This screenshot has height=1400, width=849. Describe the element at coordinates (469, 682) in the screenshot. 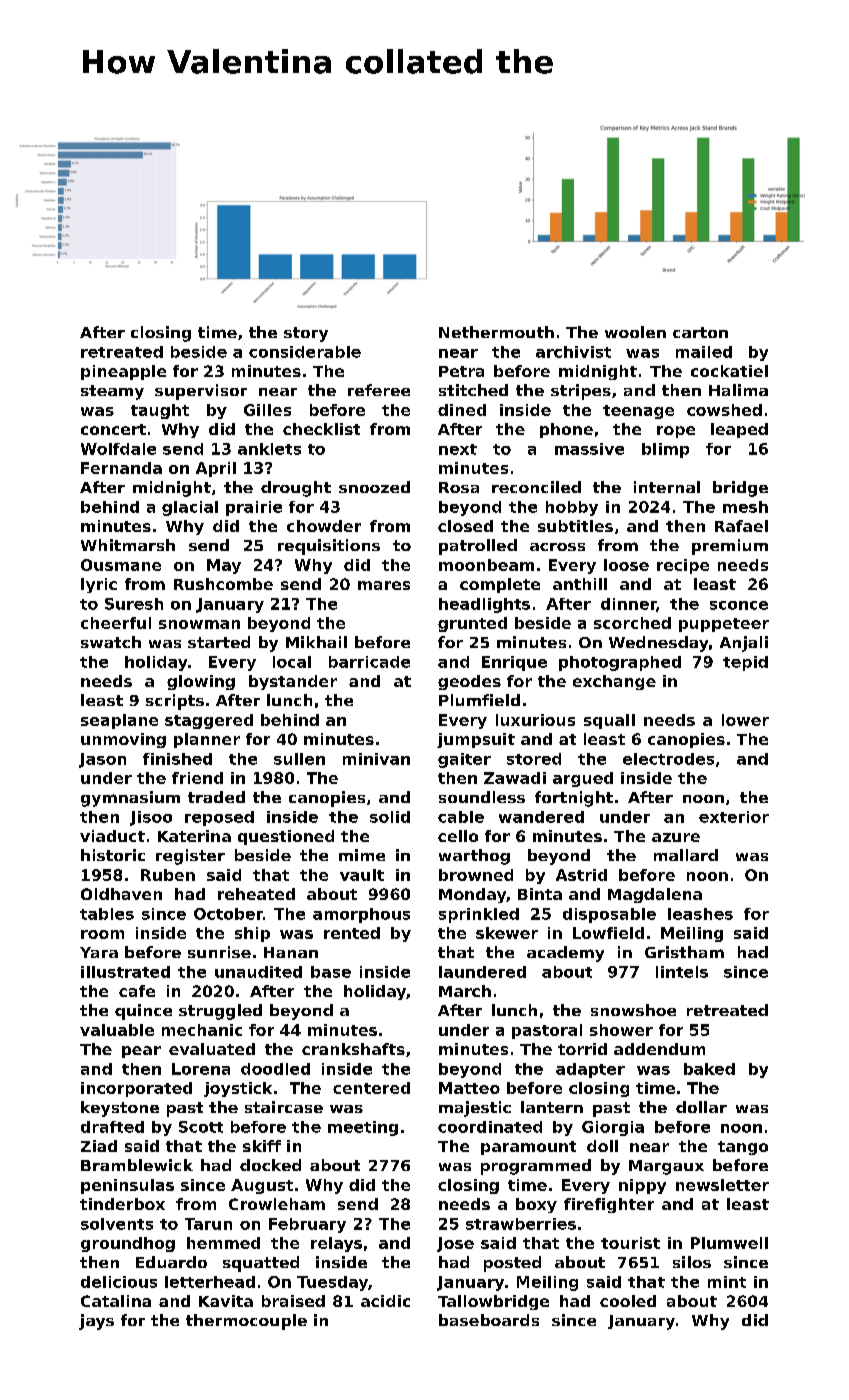

I see `geodes` at that location.
